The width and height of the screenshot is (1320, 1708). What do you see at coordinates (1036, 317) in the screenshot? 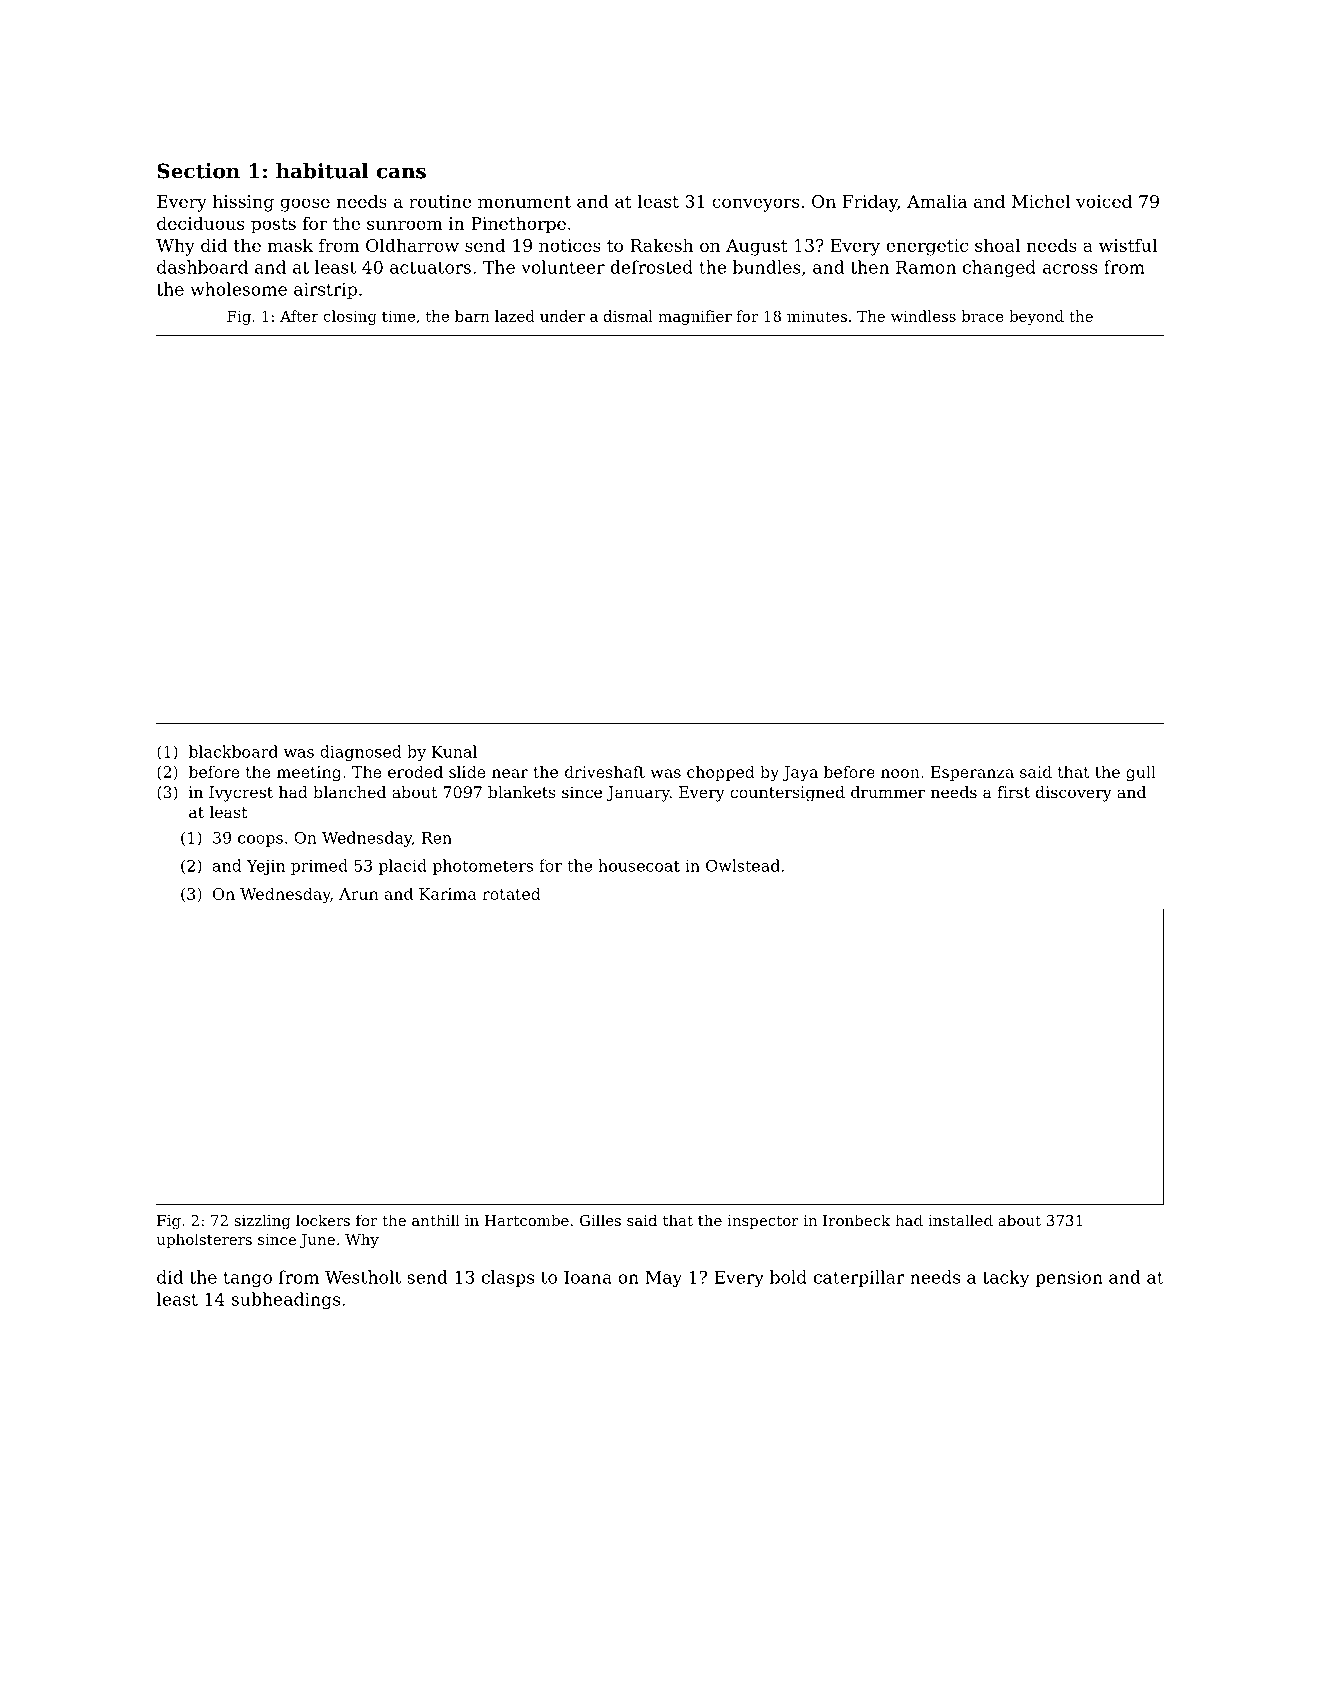
I see `beyond` at bounding box center [1036, 317].
